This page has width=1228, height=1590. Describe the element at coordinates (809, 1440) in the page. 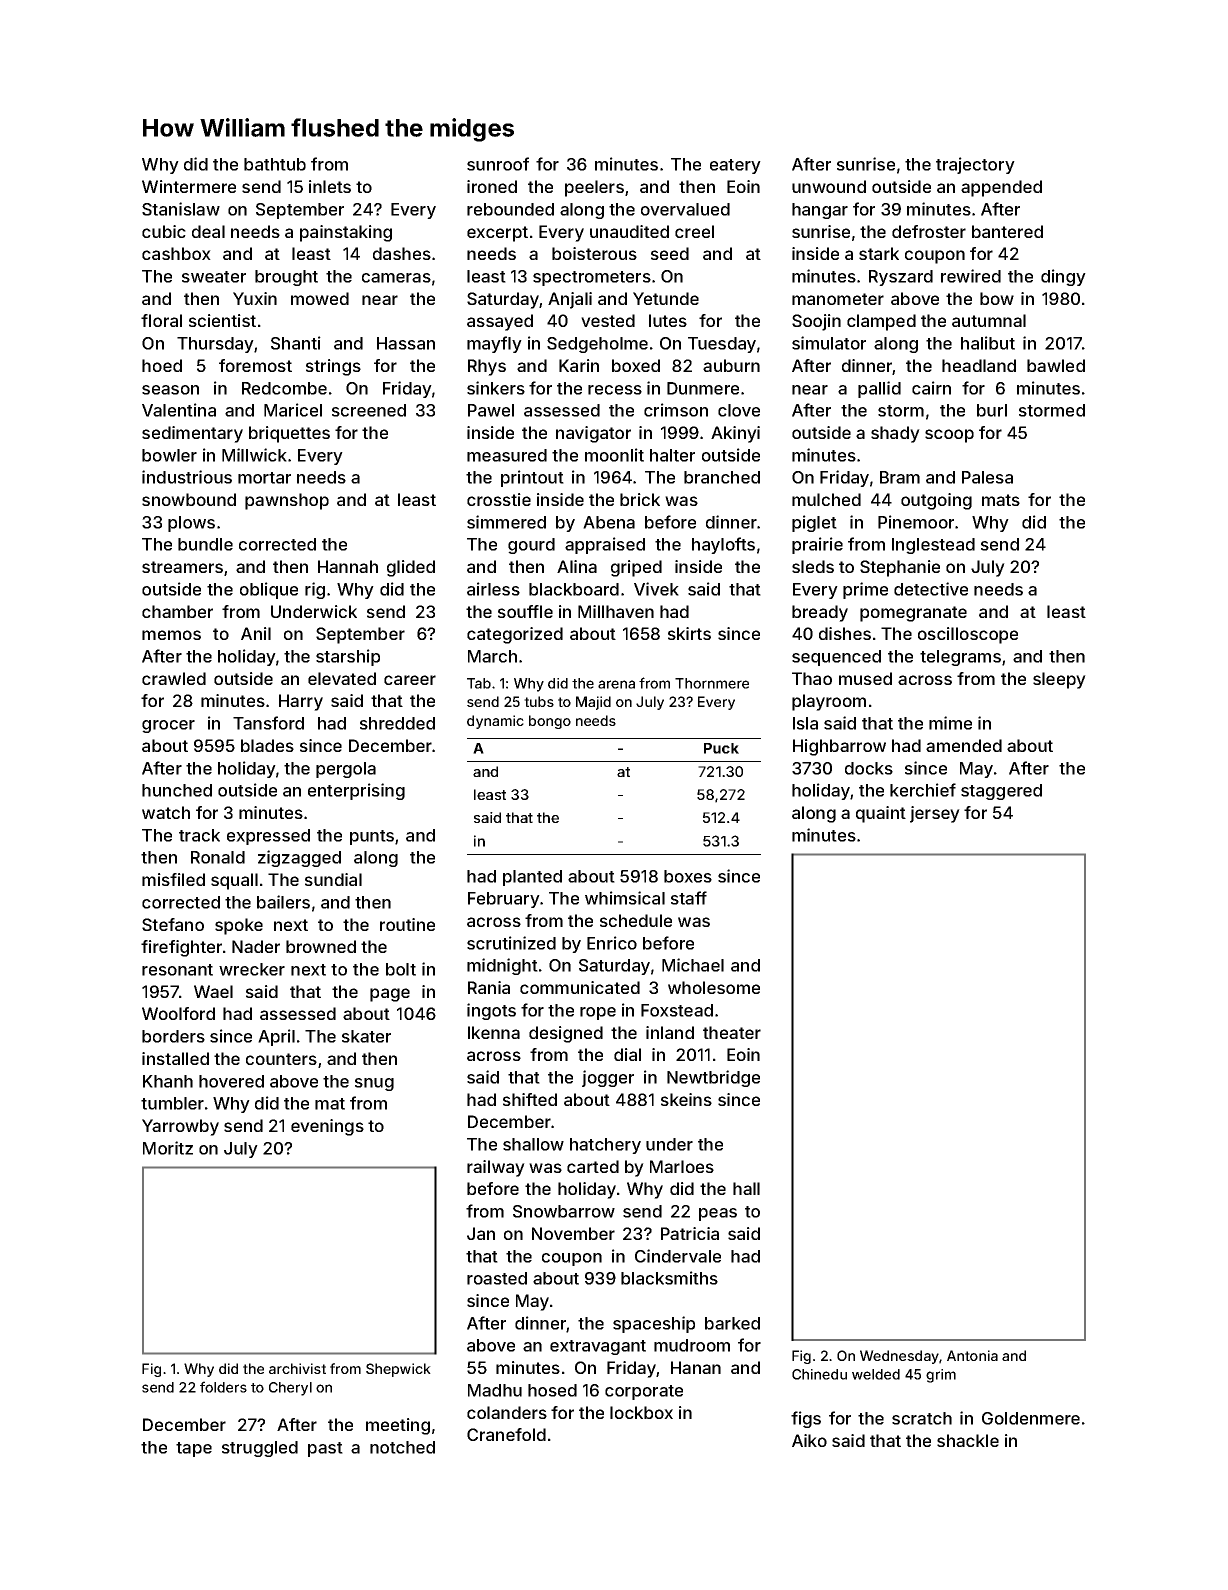

I see `Aiko` at that location.
